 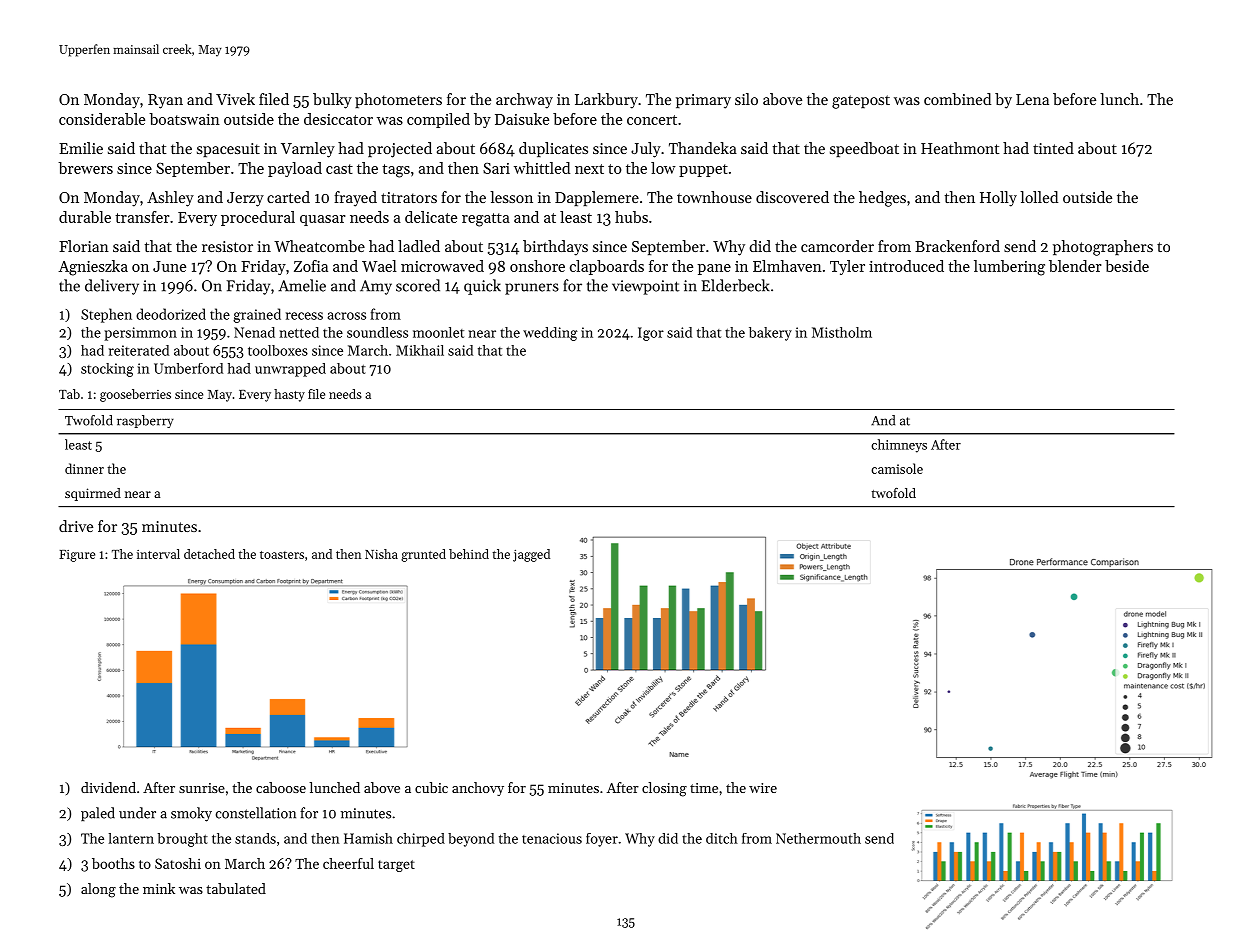 What do you see at coordinates (957, 246) in the page?
I see `Brackenford` at bounding box center [957, 246].
